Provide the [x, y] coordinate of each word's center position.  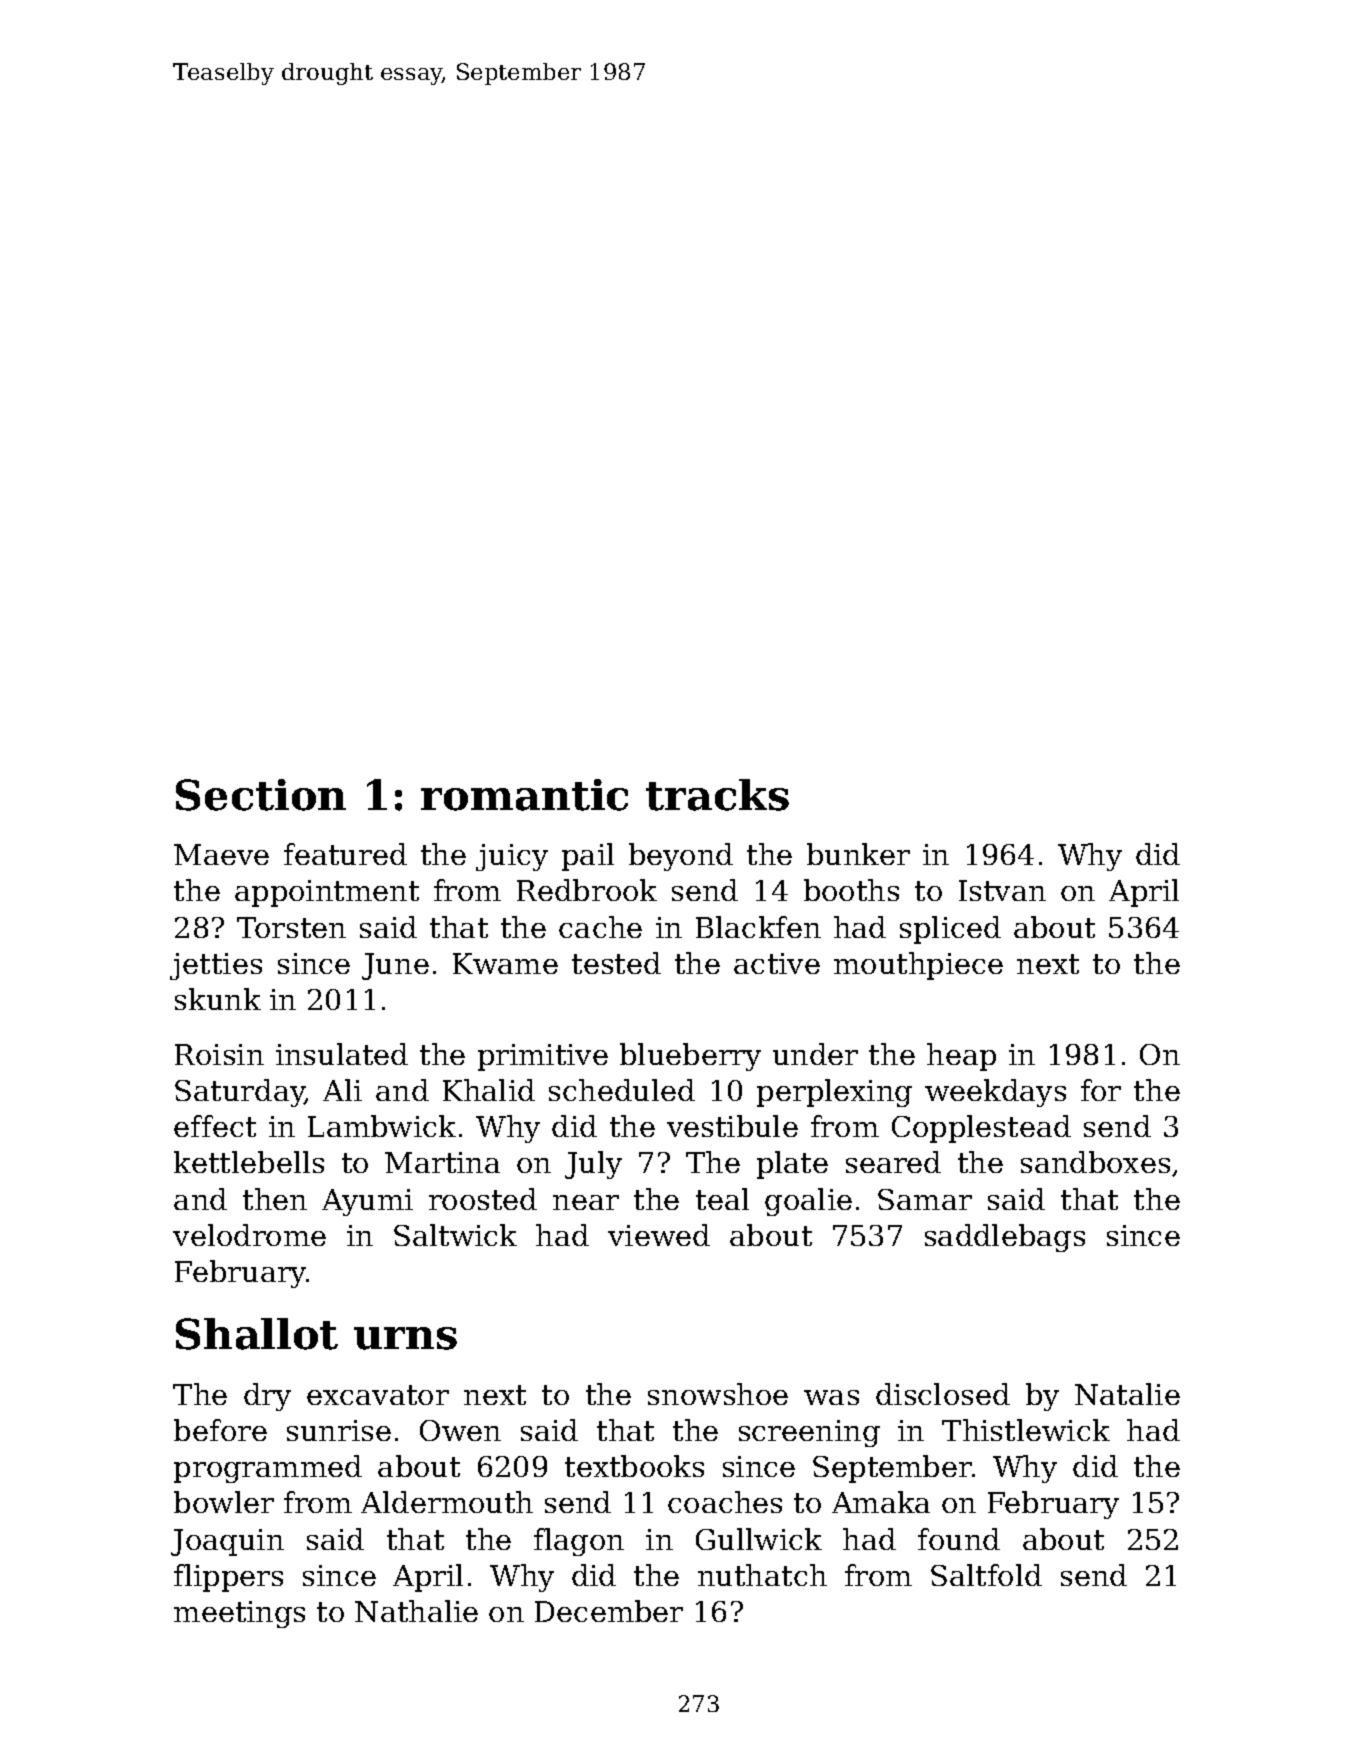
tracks [717, 795]
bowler [224, 1502]
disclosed [943, 1394]
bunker [858, 854]
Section [261, 795]
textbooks [634, 1466]
